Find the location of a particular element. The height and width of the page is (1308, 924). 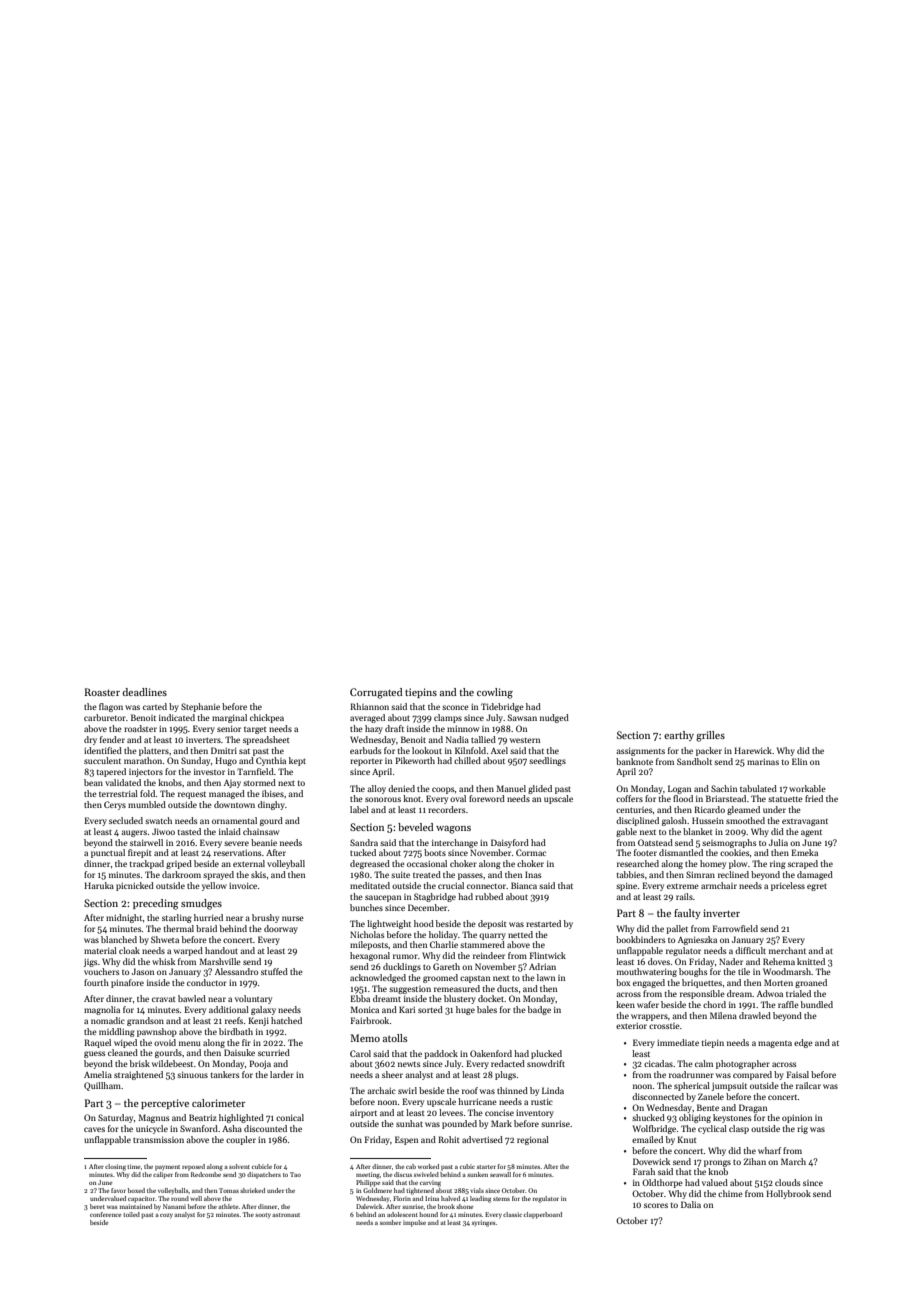

cowling is located at coordinates (495, 693).
